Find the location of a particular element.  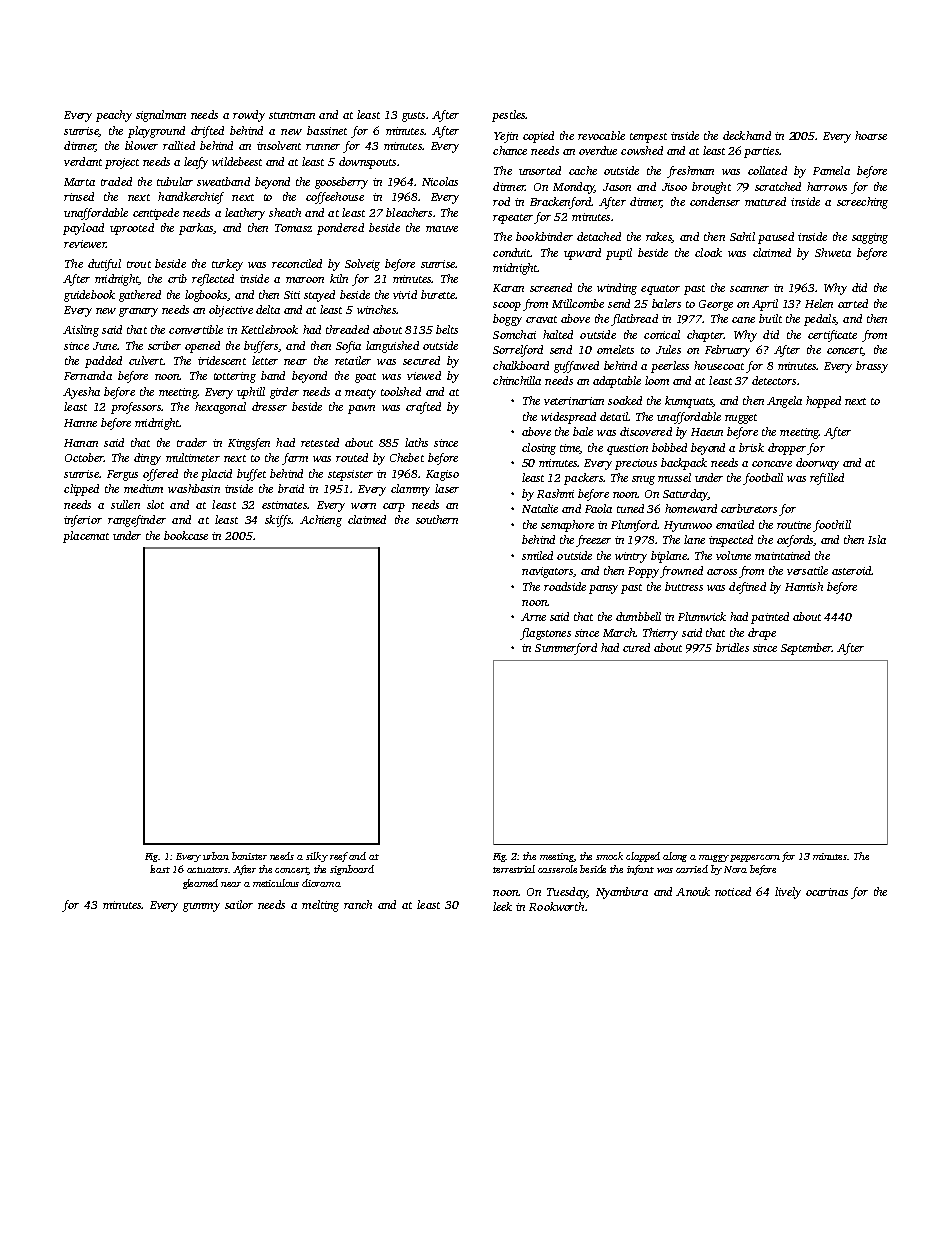

signalman is located at coordinates (161, 116).
